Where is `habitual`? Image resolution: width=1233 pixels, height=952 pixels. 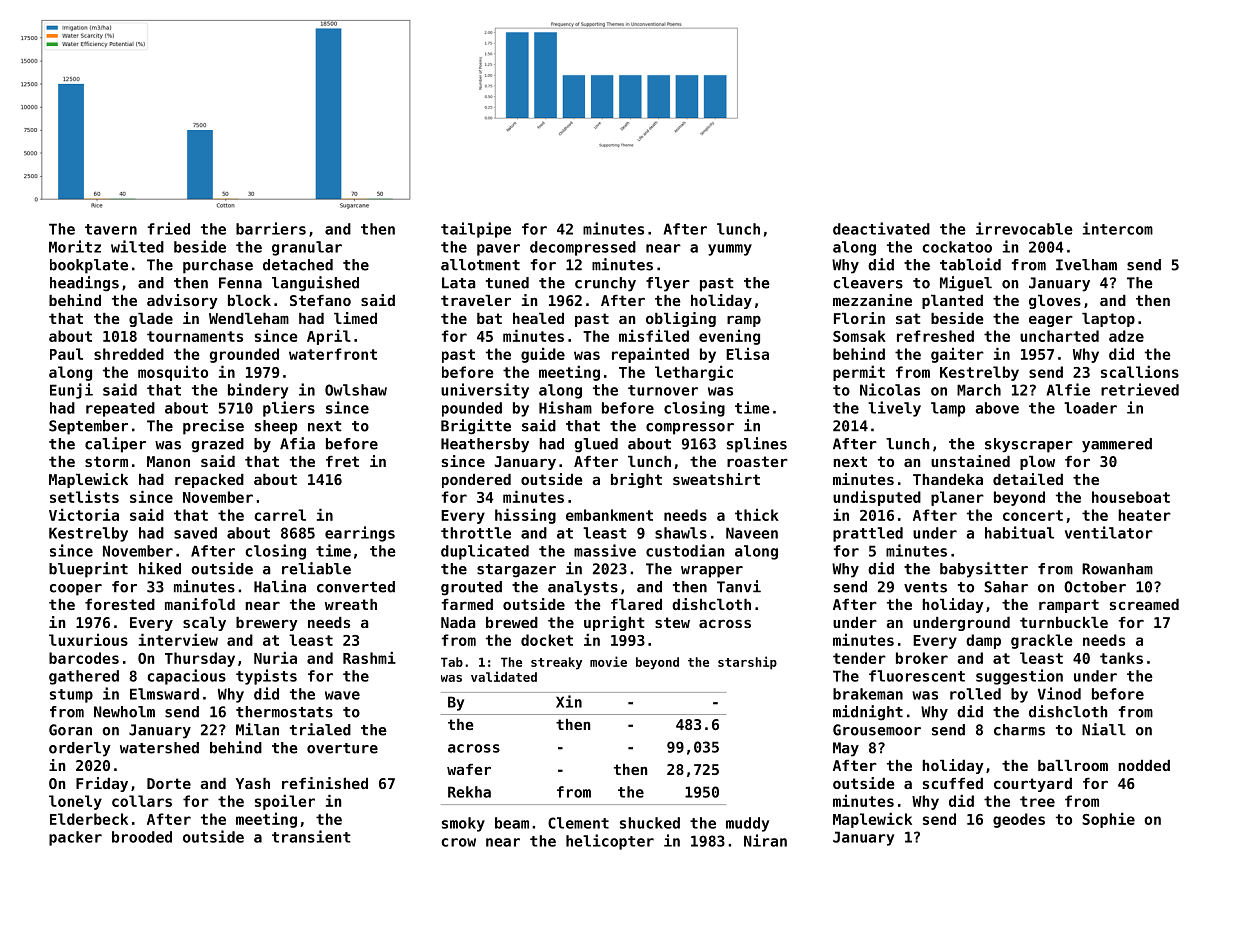 habitual is located at coordinates (1019, 532).
